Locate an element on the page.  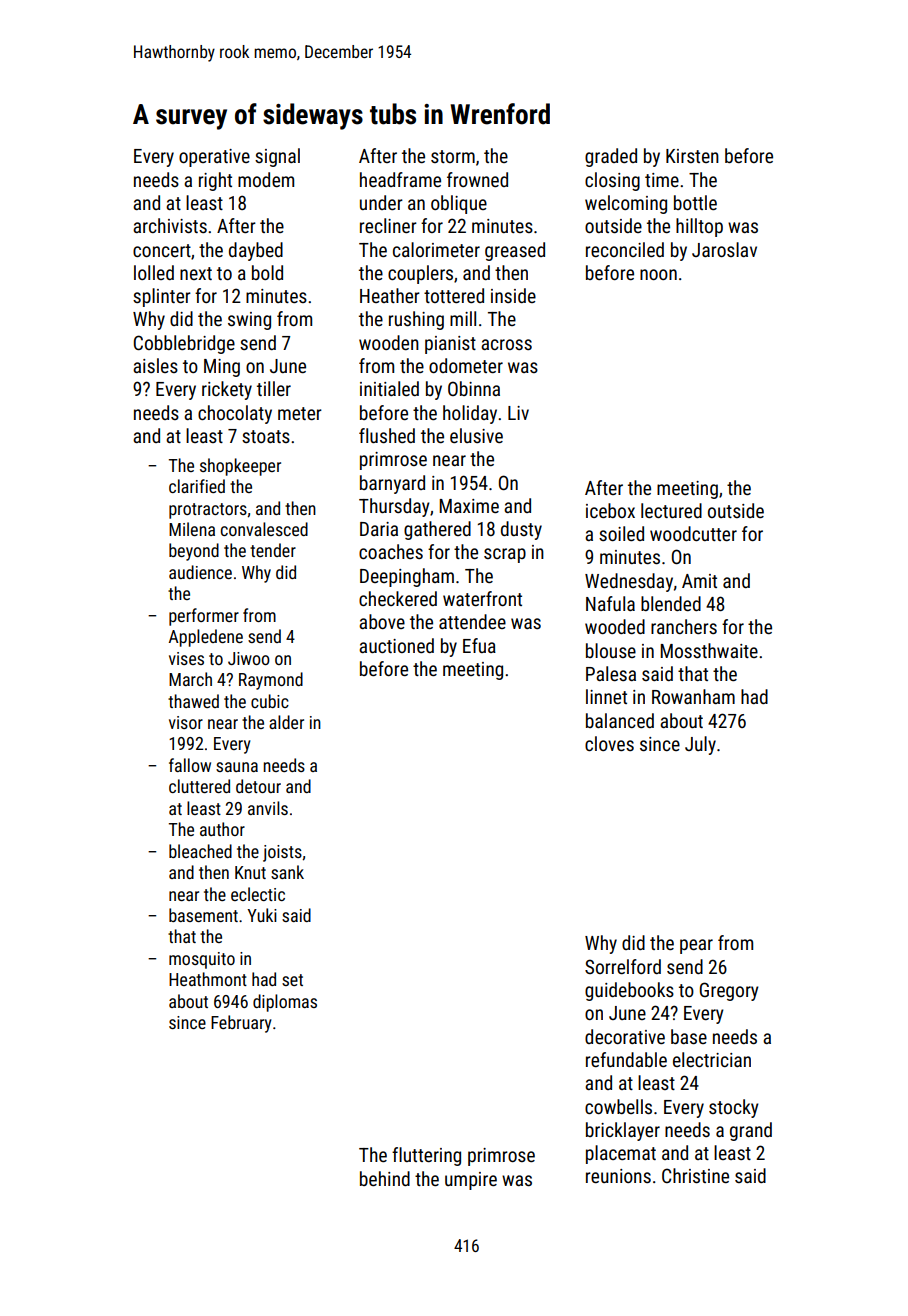
graded is located at coordinates (611, 157).
